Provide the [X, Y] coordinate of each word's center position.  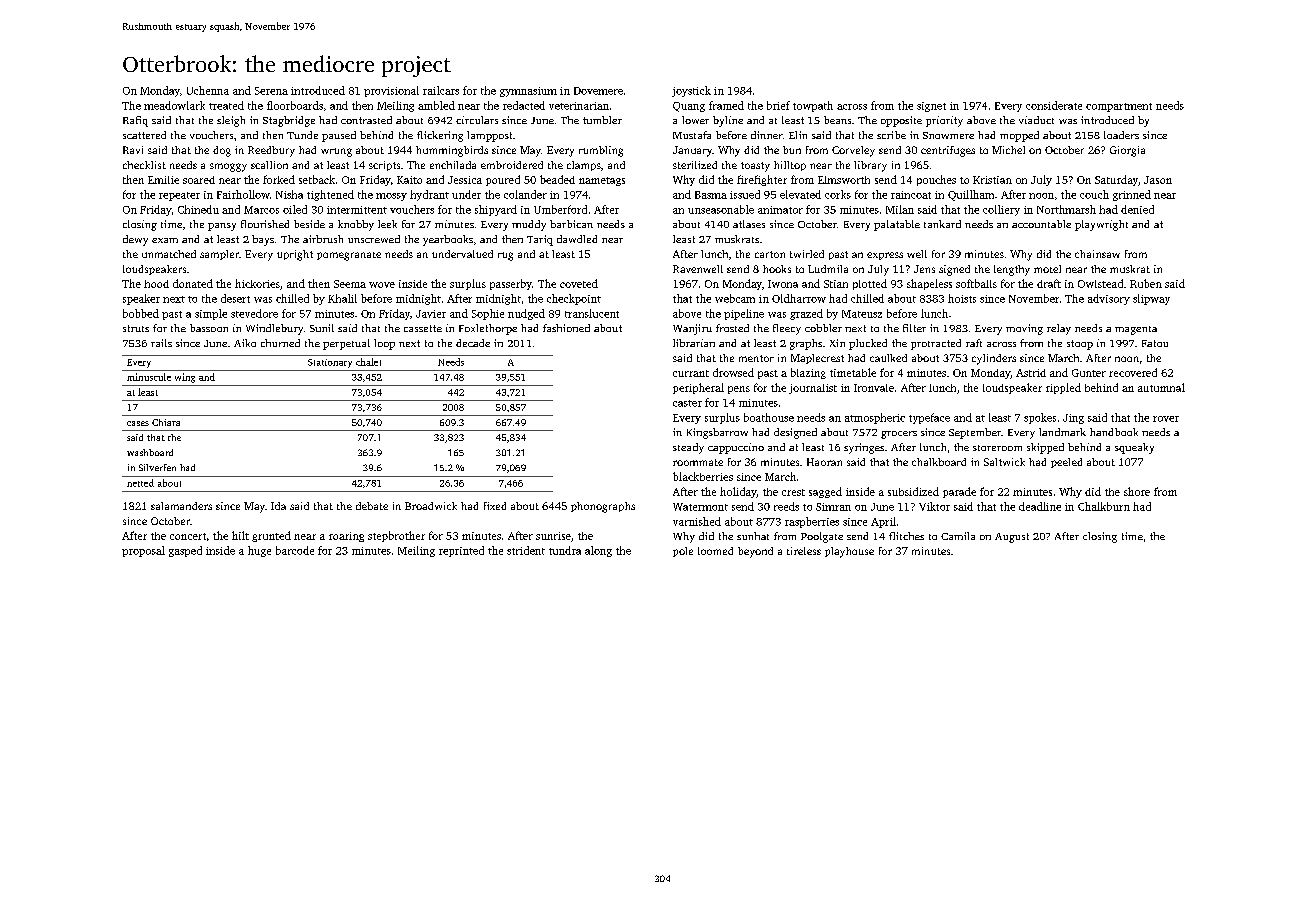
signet [931, 107]
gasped [185, 551]
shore [1137, 491]
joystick [691, 91]
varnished [697, 521]
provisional [391, 91]
